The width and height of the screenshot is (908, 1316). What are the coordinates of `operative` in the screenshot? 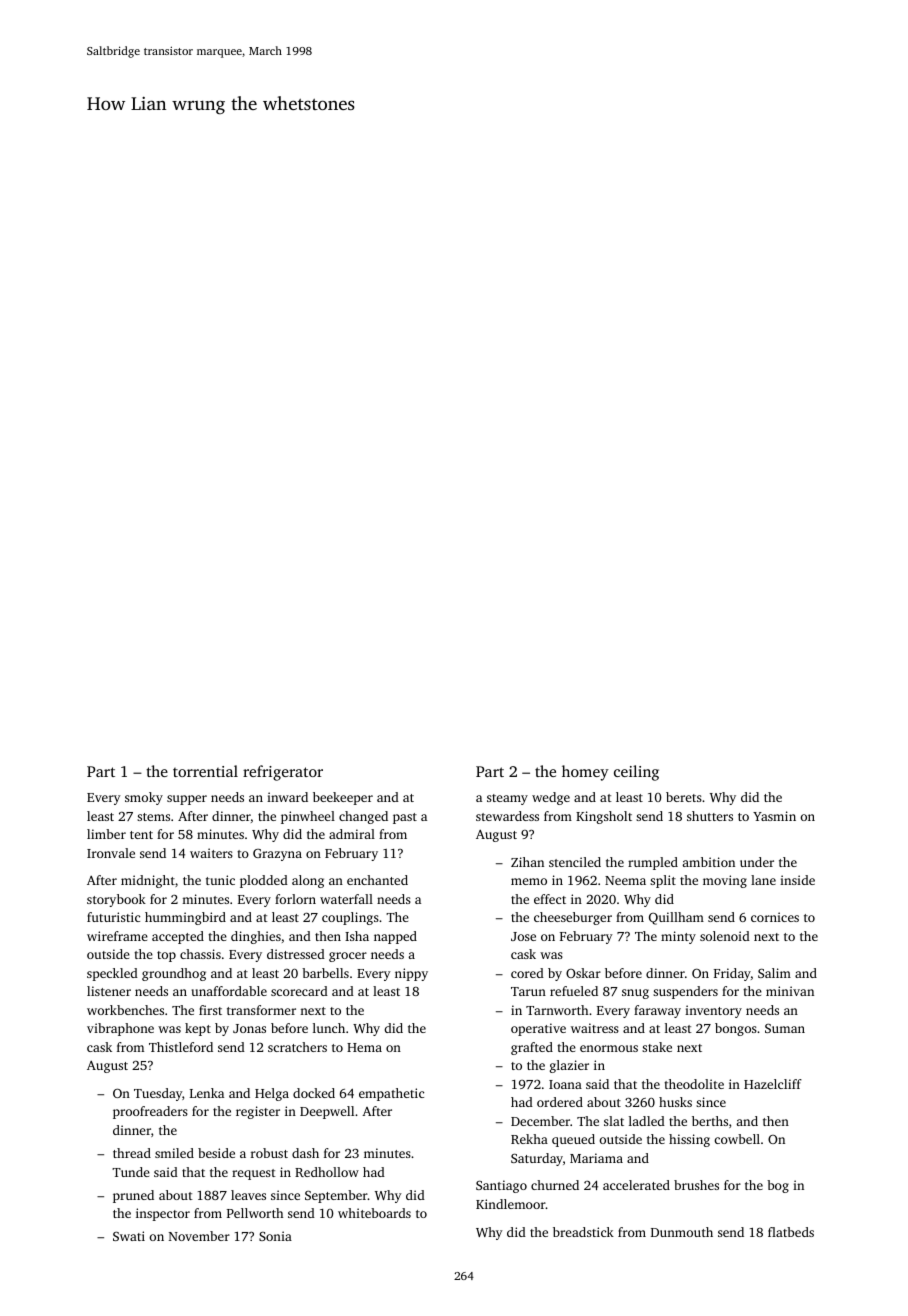 It's located at (538, 1029).
